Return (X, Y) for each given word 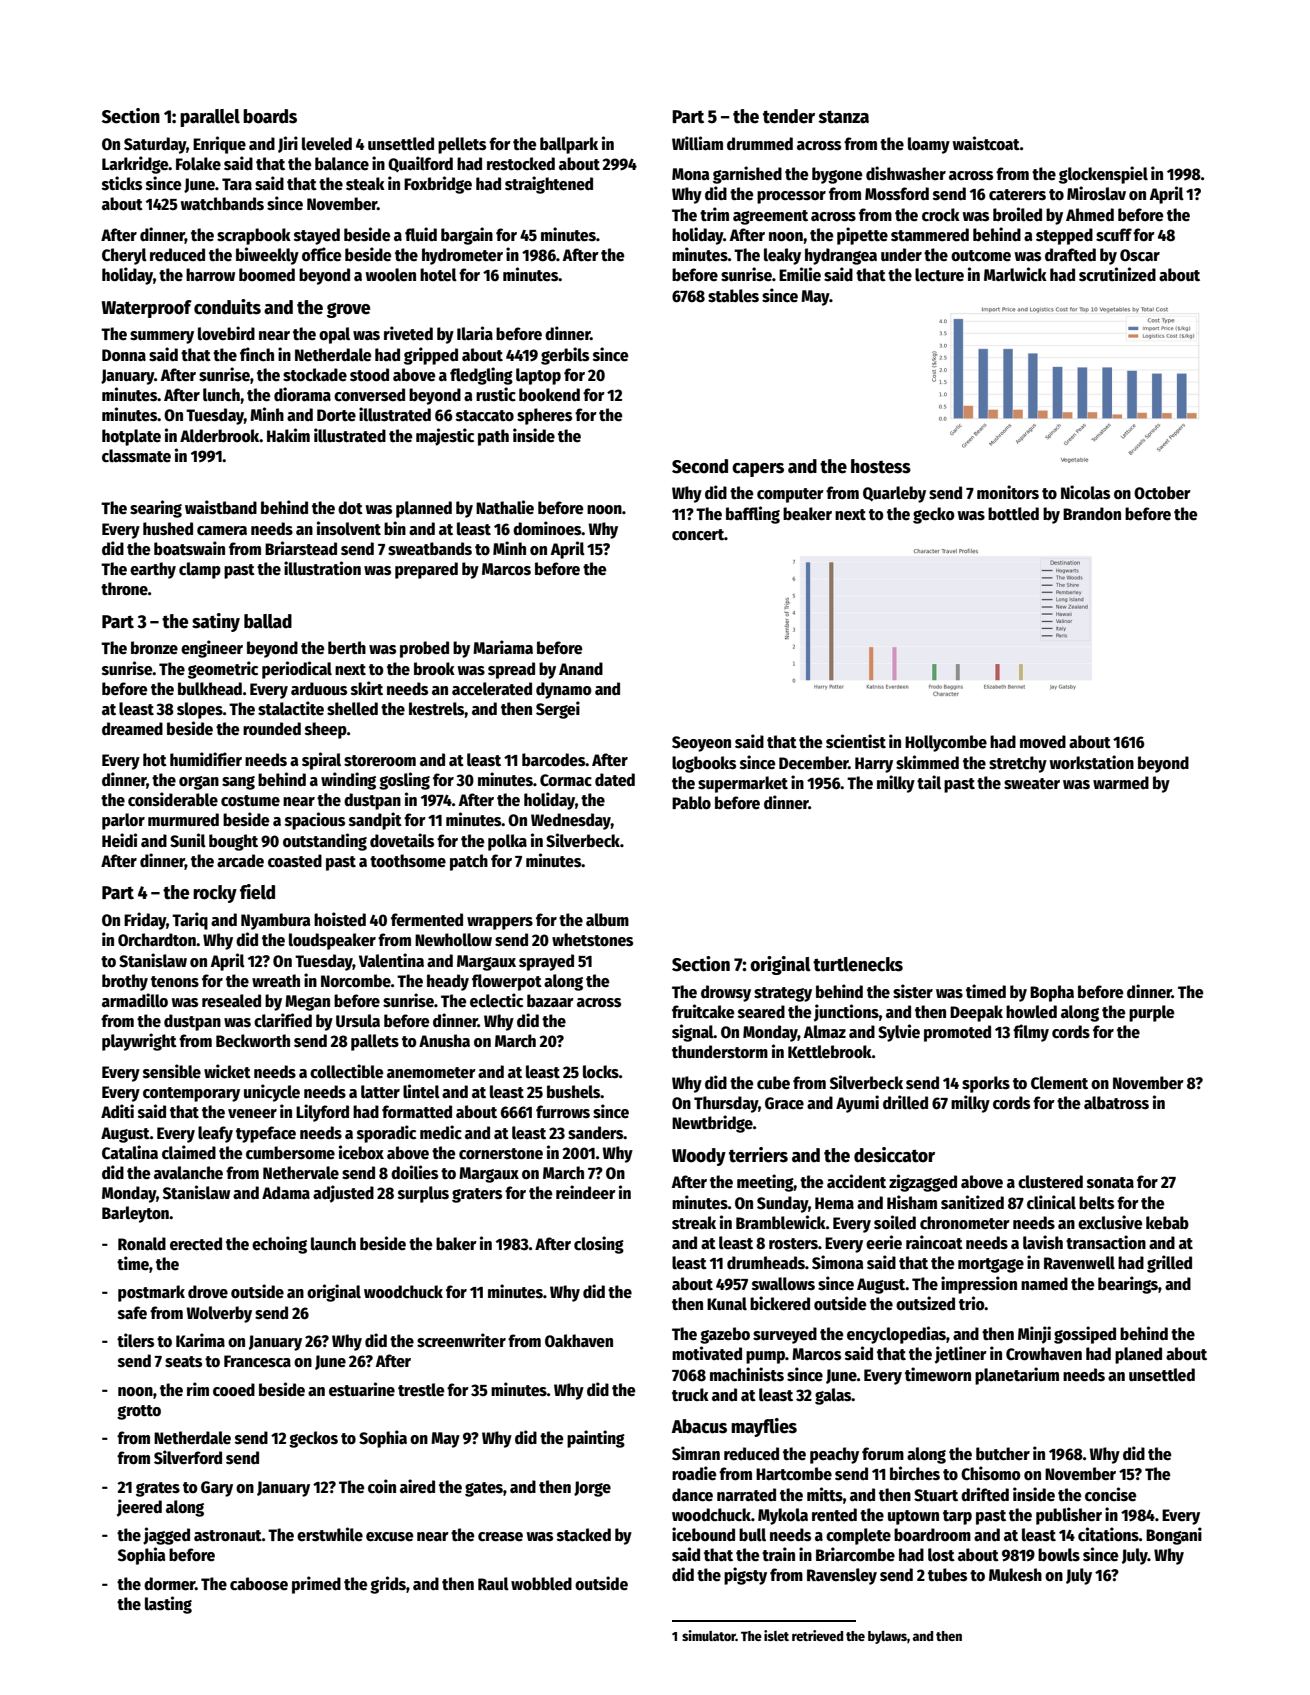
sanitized (972, 1202)
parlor (123, 821)
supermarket (743, 784)
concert (698, 535)
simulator (709, 1635)
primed (316, 1585)
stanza (844, 117)
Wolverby (219, 1314)
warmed (1121, 783)
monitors (1008, 492)
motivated (707, 1353)
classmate (136, 456)
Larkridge (135, 165)
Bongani (1174, 1536)
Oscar (1140, 255)
